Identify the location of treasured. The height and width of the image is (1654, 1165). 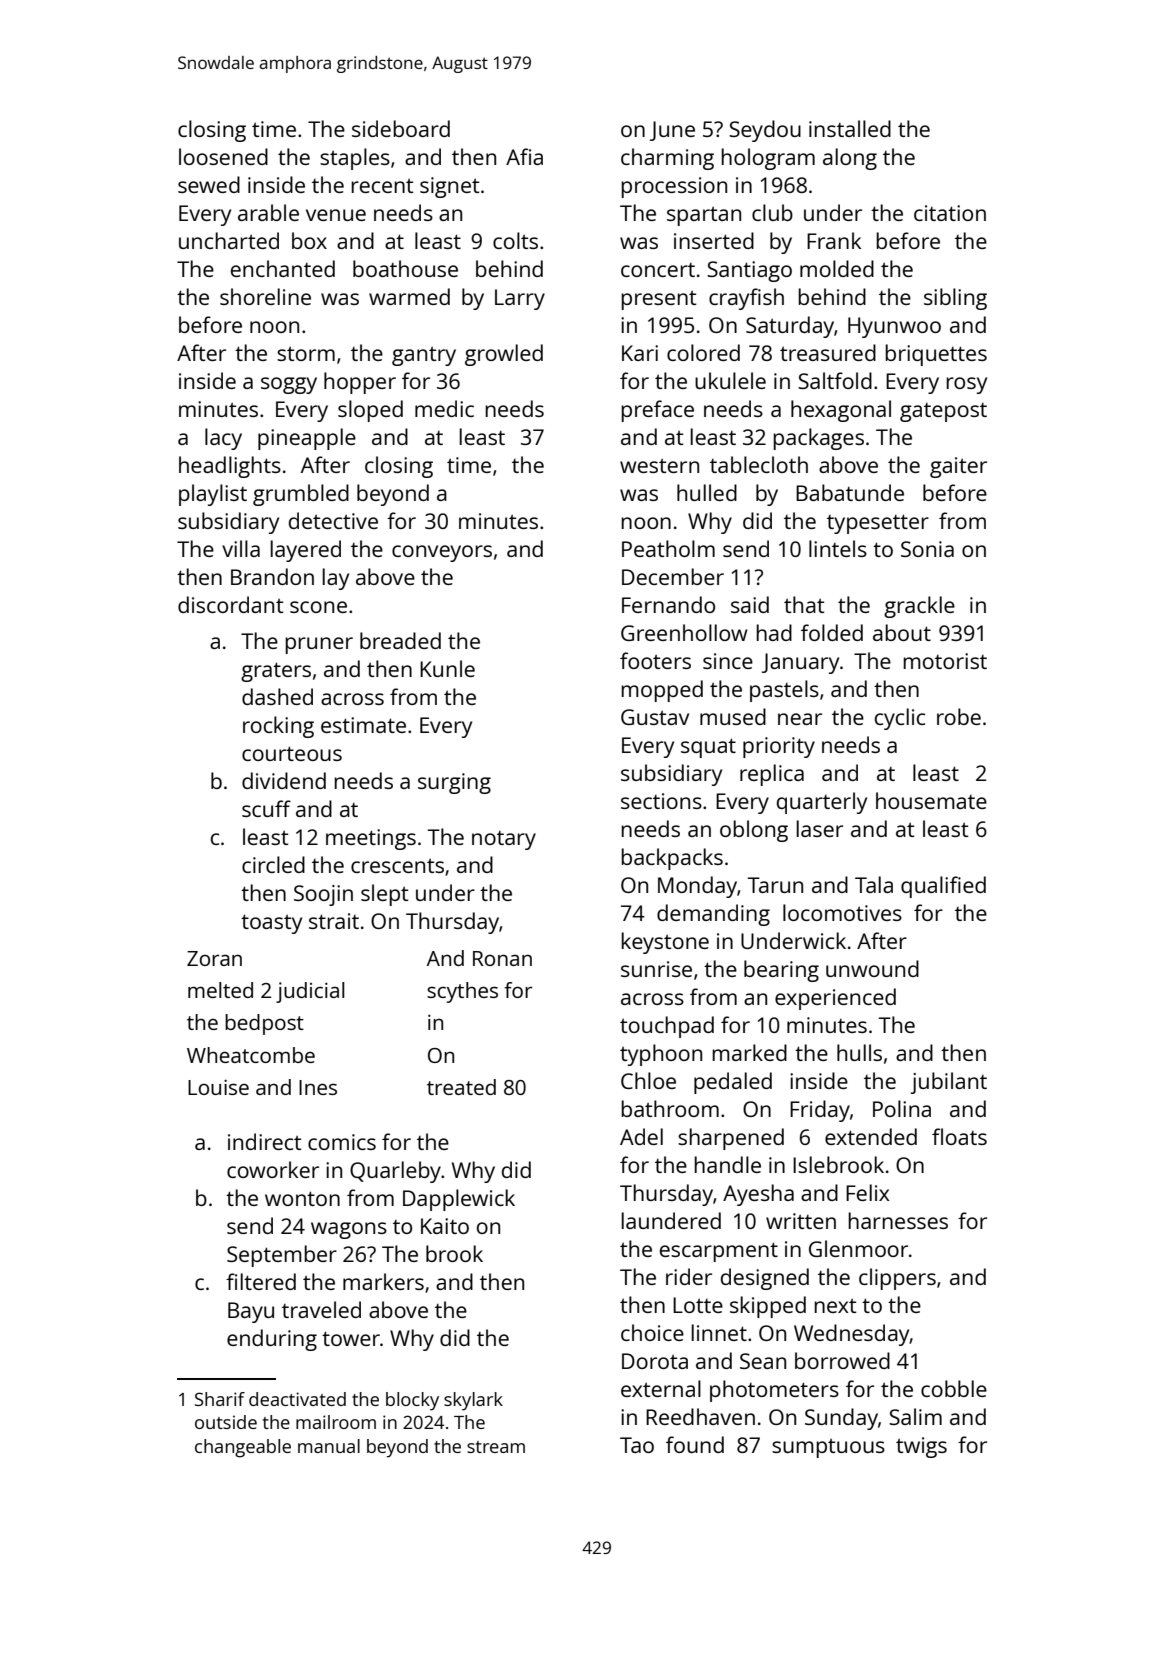
(828, 352).
